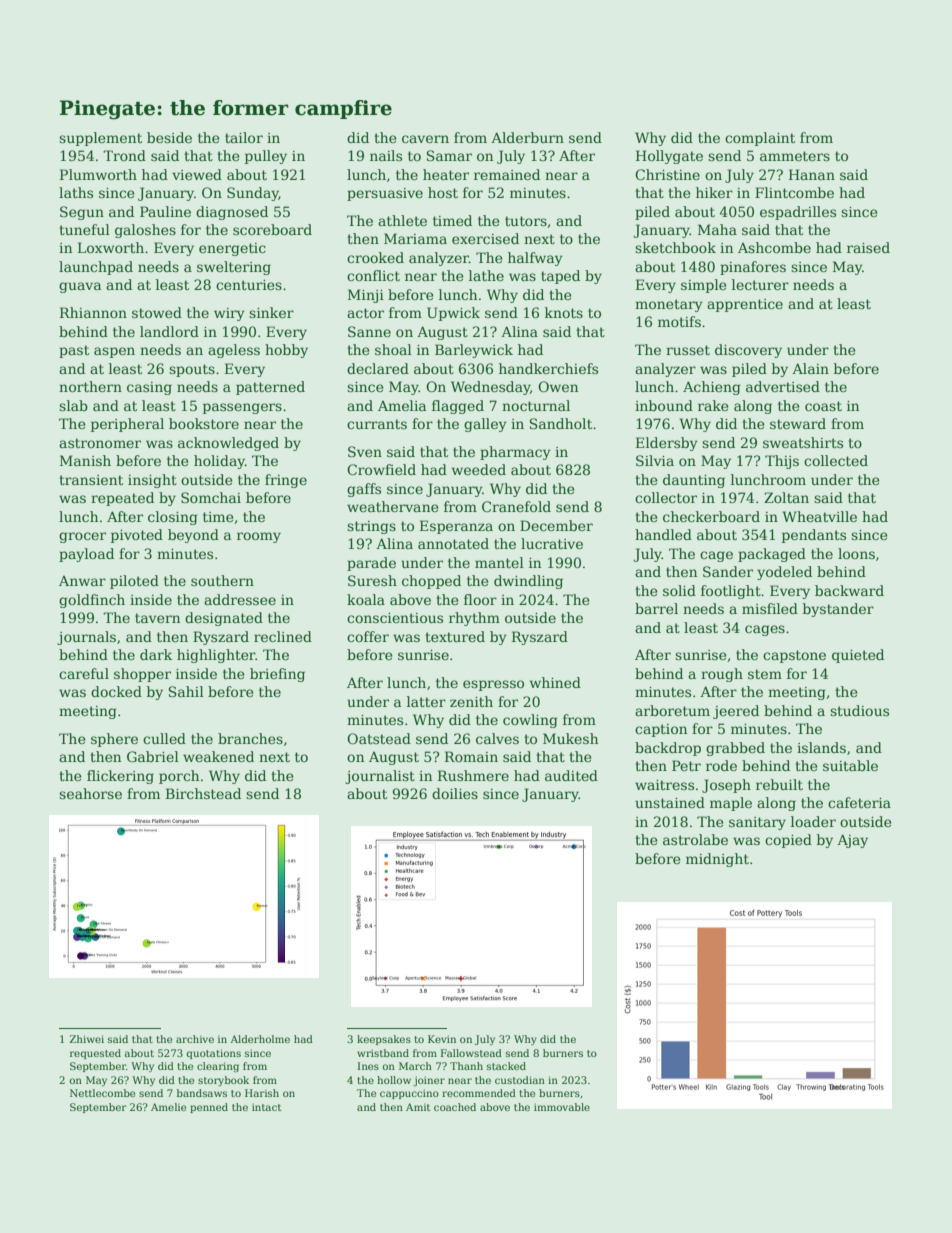 The width and height of the screenshot is (952, 1233). Describe the element at coordinates (244, 137) in the screenshot. I see `tailor` at that location.
